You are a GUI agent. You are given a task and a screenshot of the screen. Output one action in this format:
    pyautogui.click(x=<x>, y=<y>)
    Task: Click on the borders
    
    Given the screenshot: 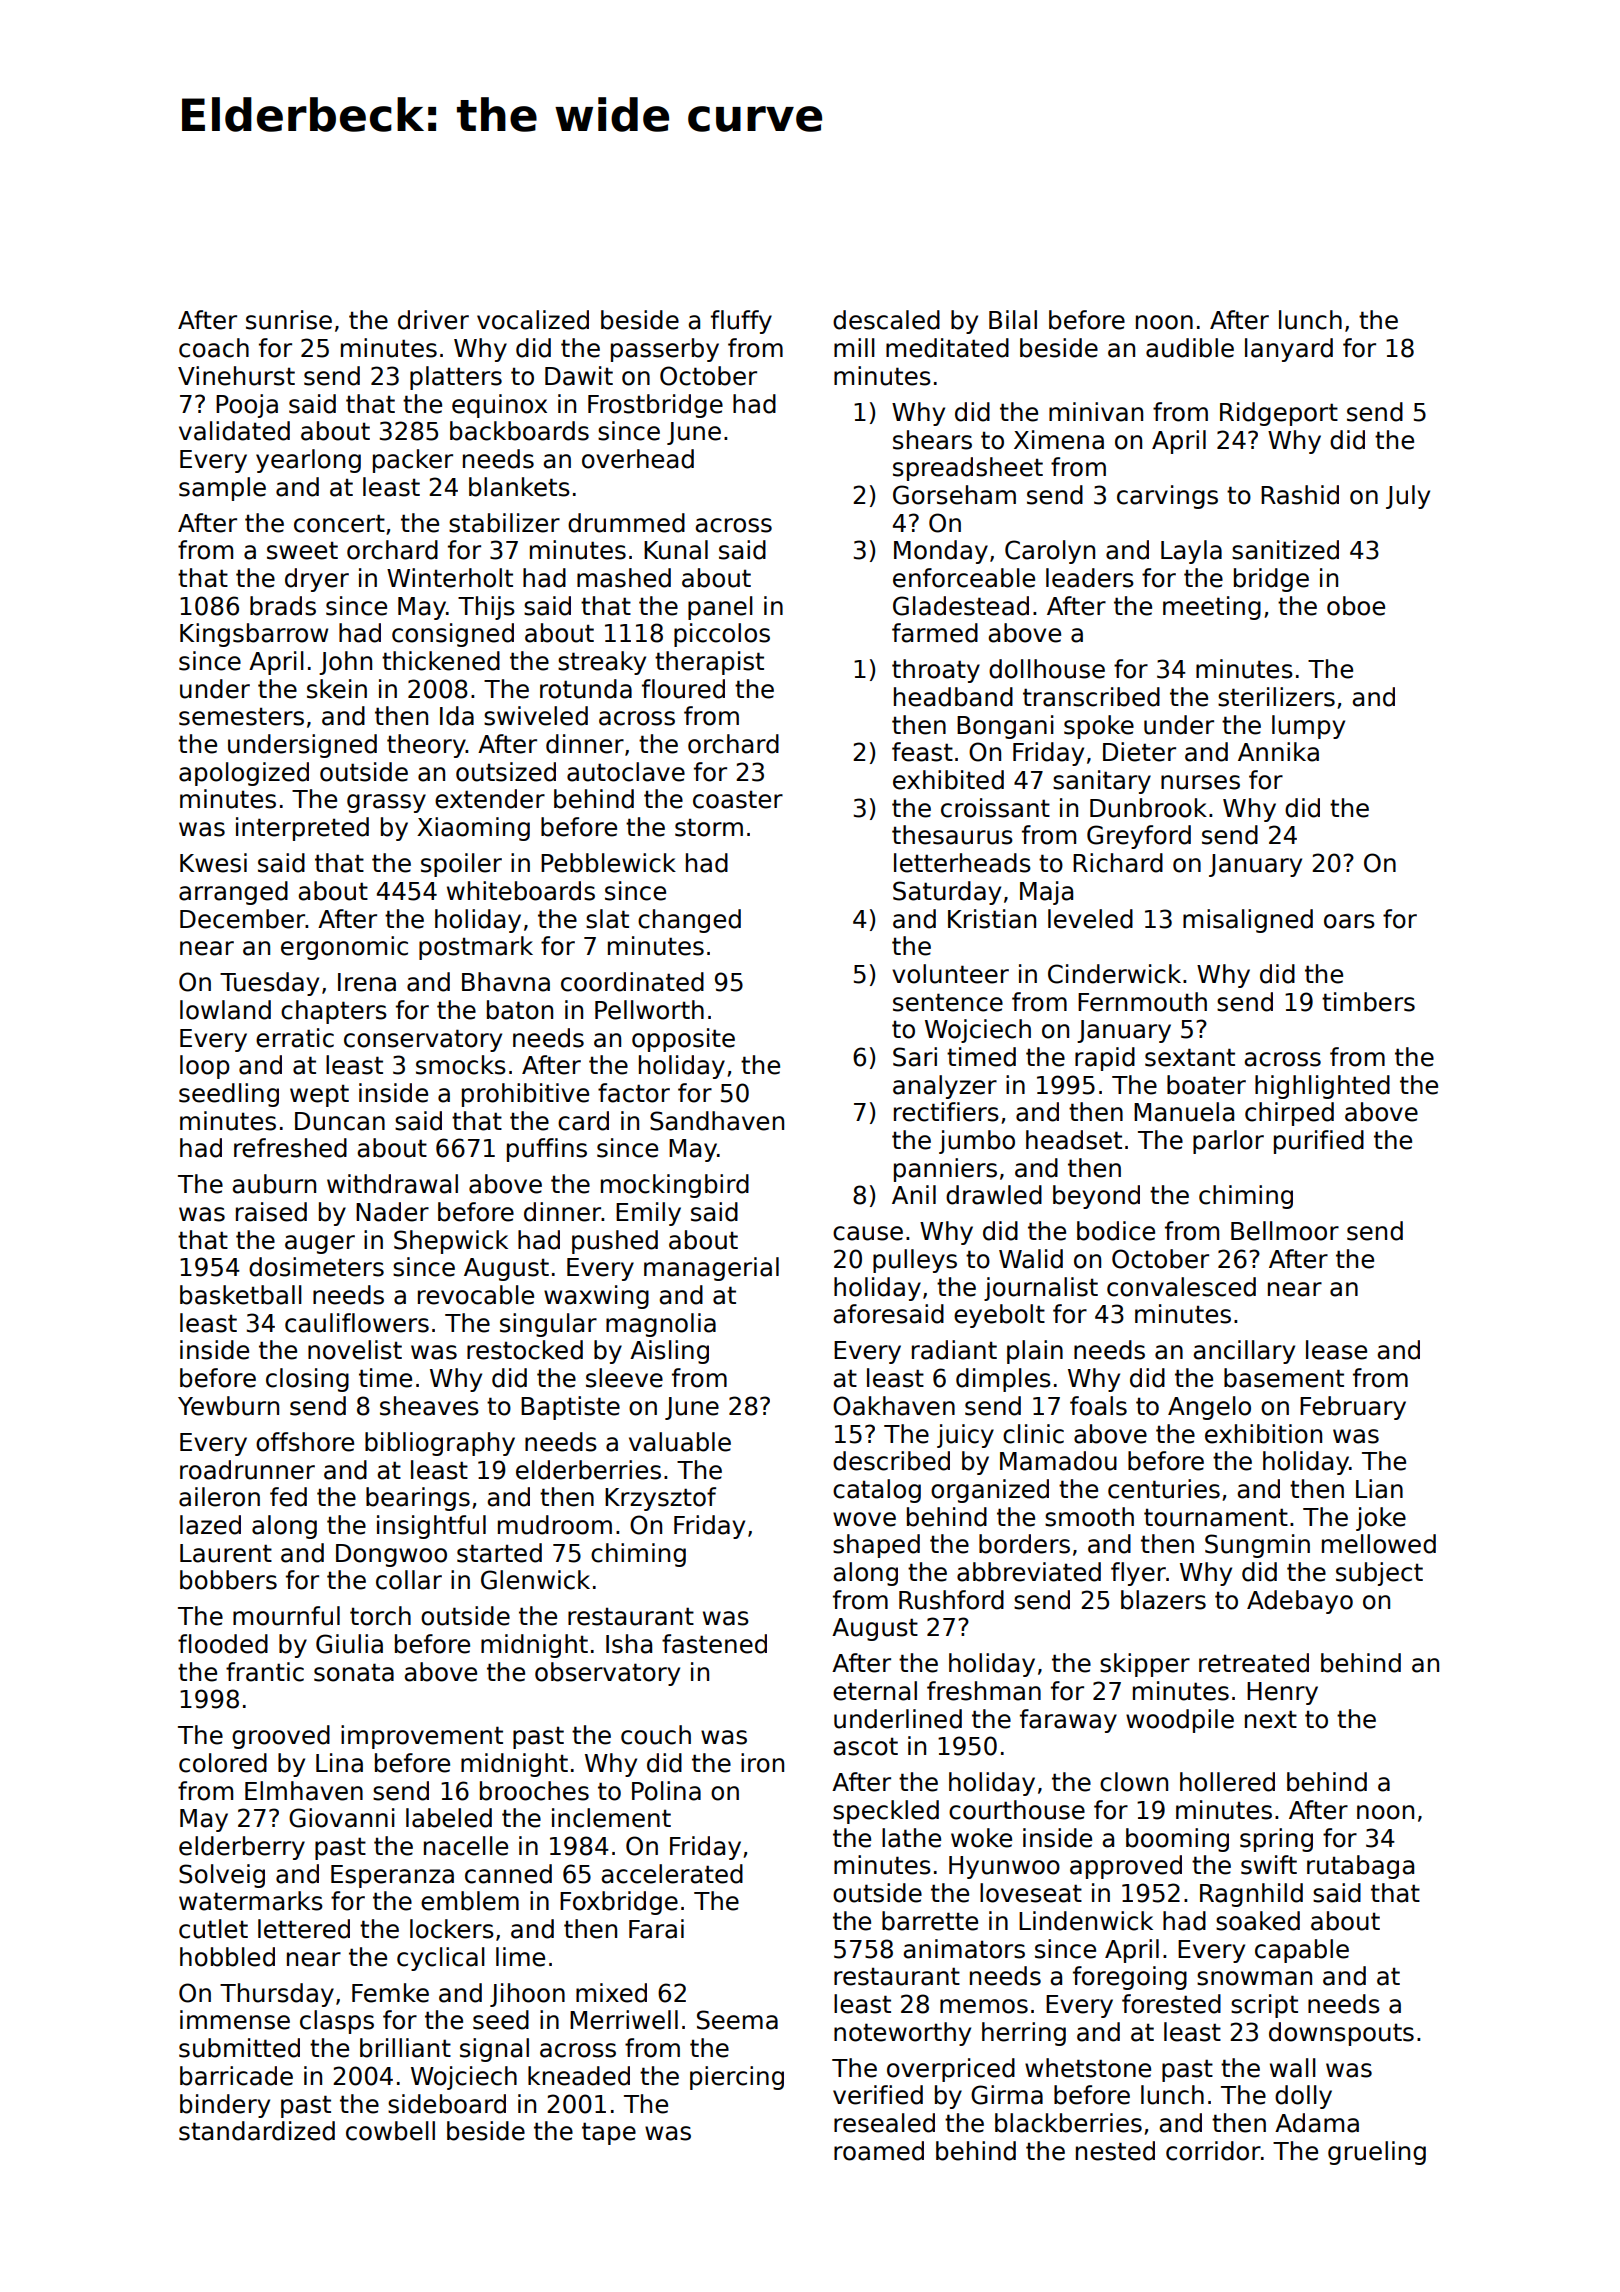 What is the action you would take?
    pyautogui.click(x=1024, y=1544)
